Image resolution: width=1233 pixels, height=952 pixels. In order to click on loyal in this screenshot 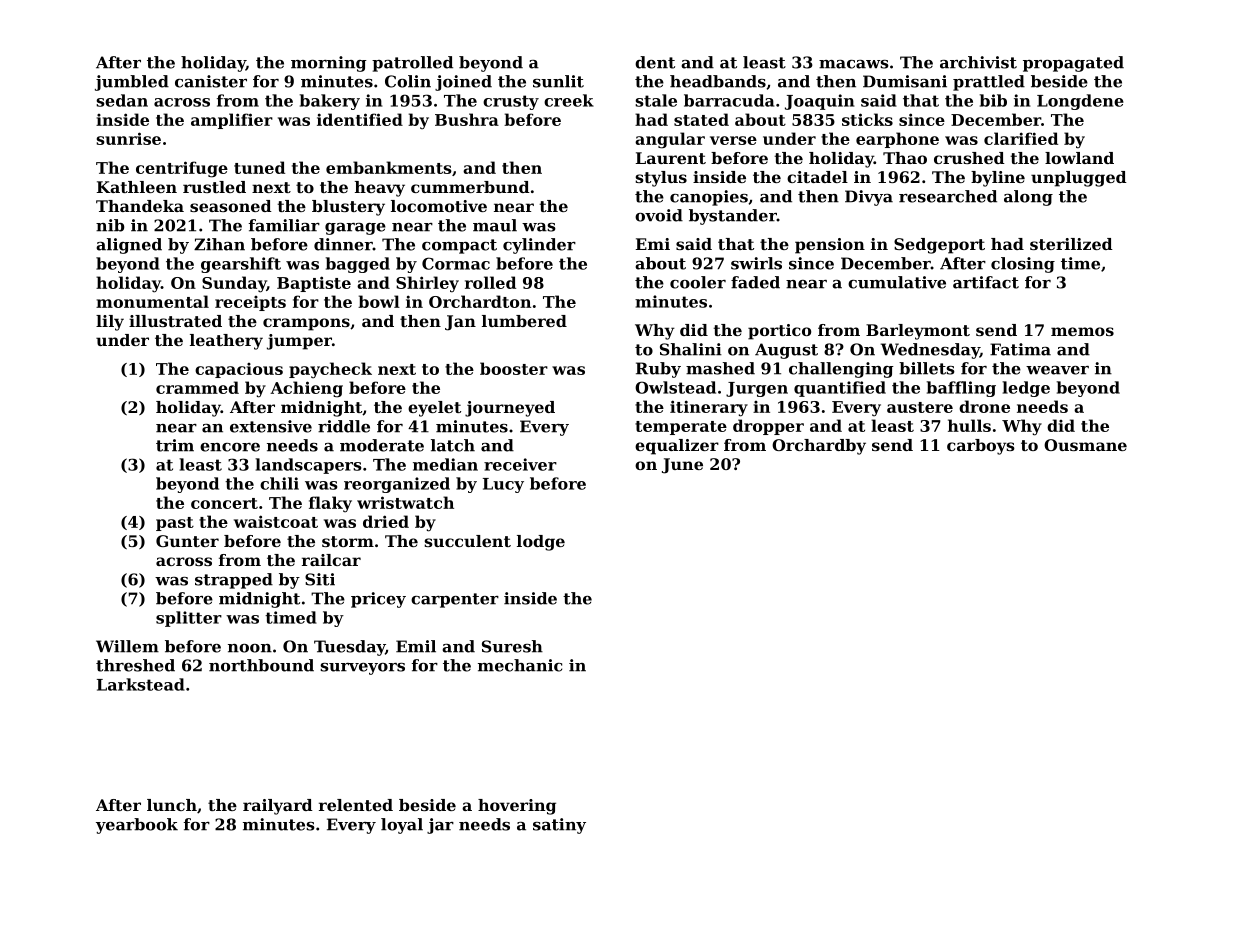, I will do `click(402, 826)`.
